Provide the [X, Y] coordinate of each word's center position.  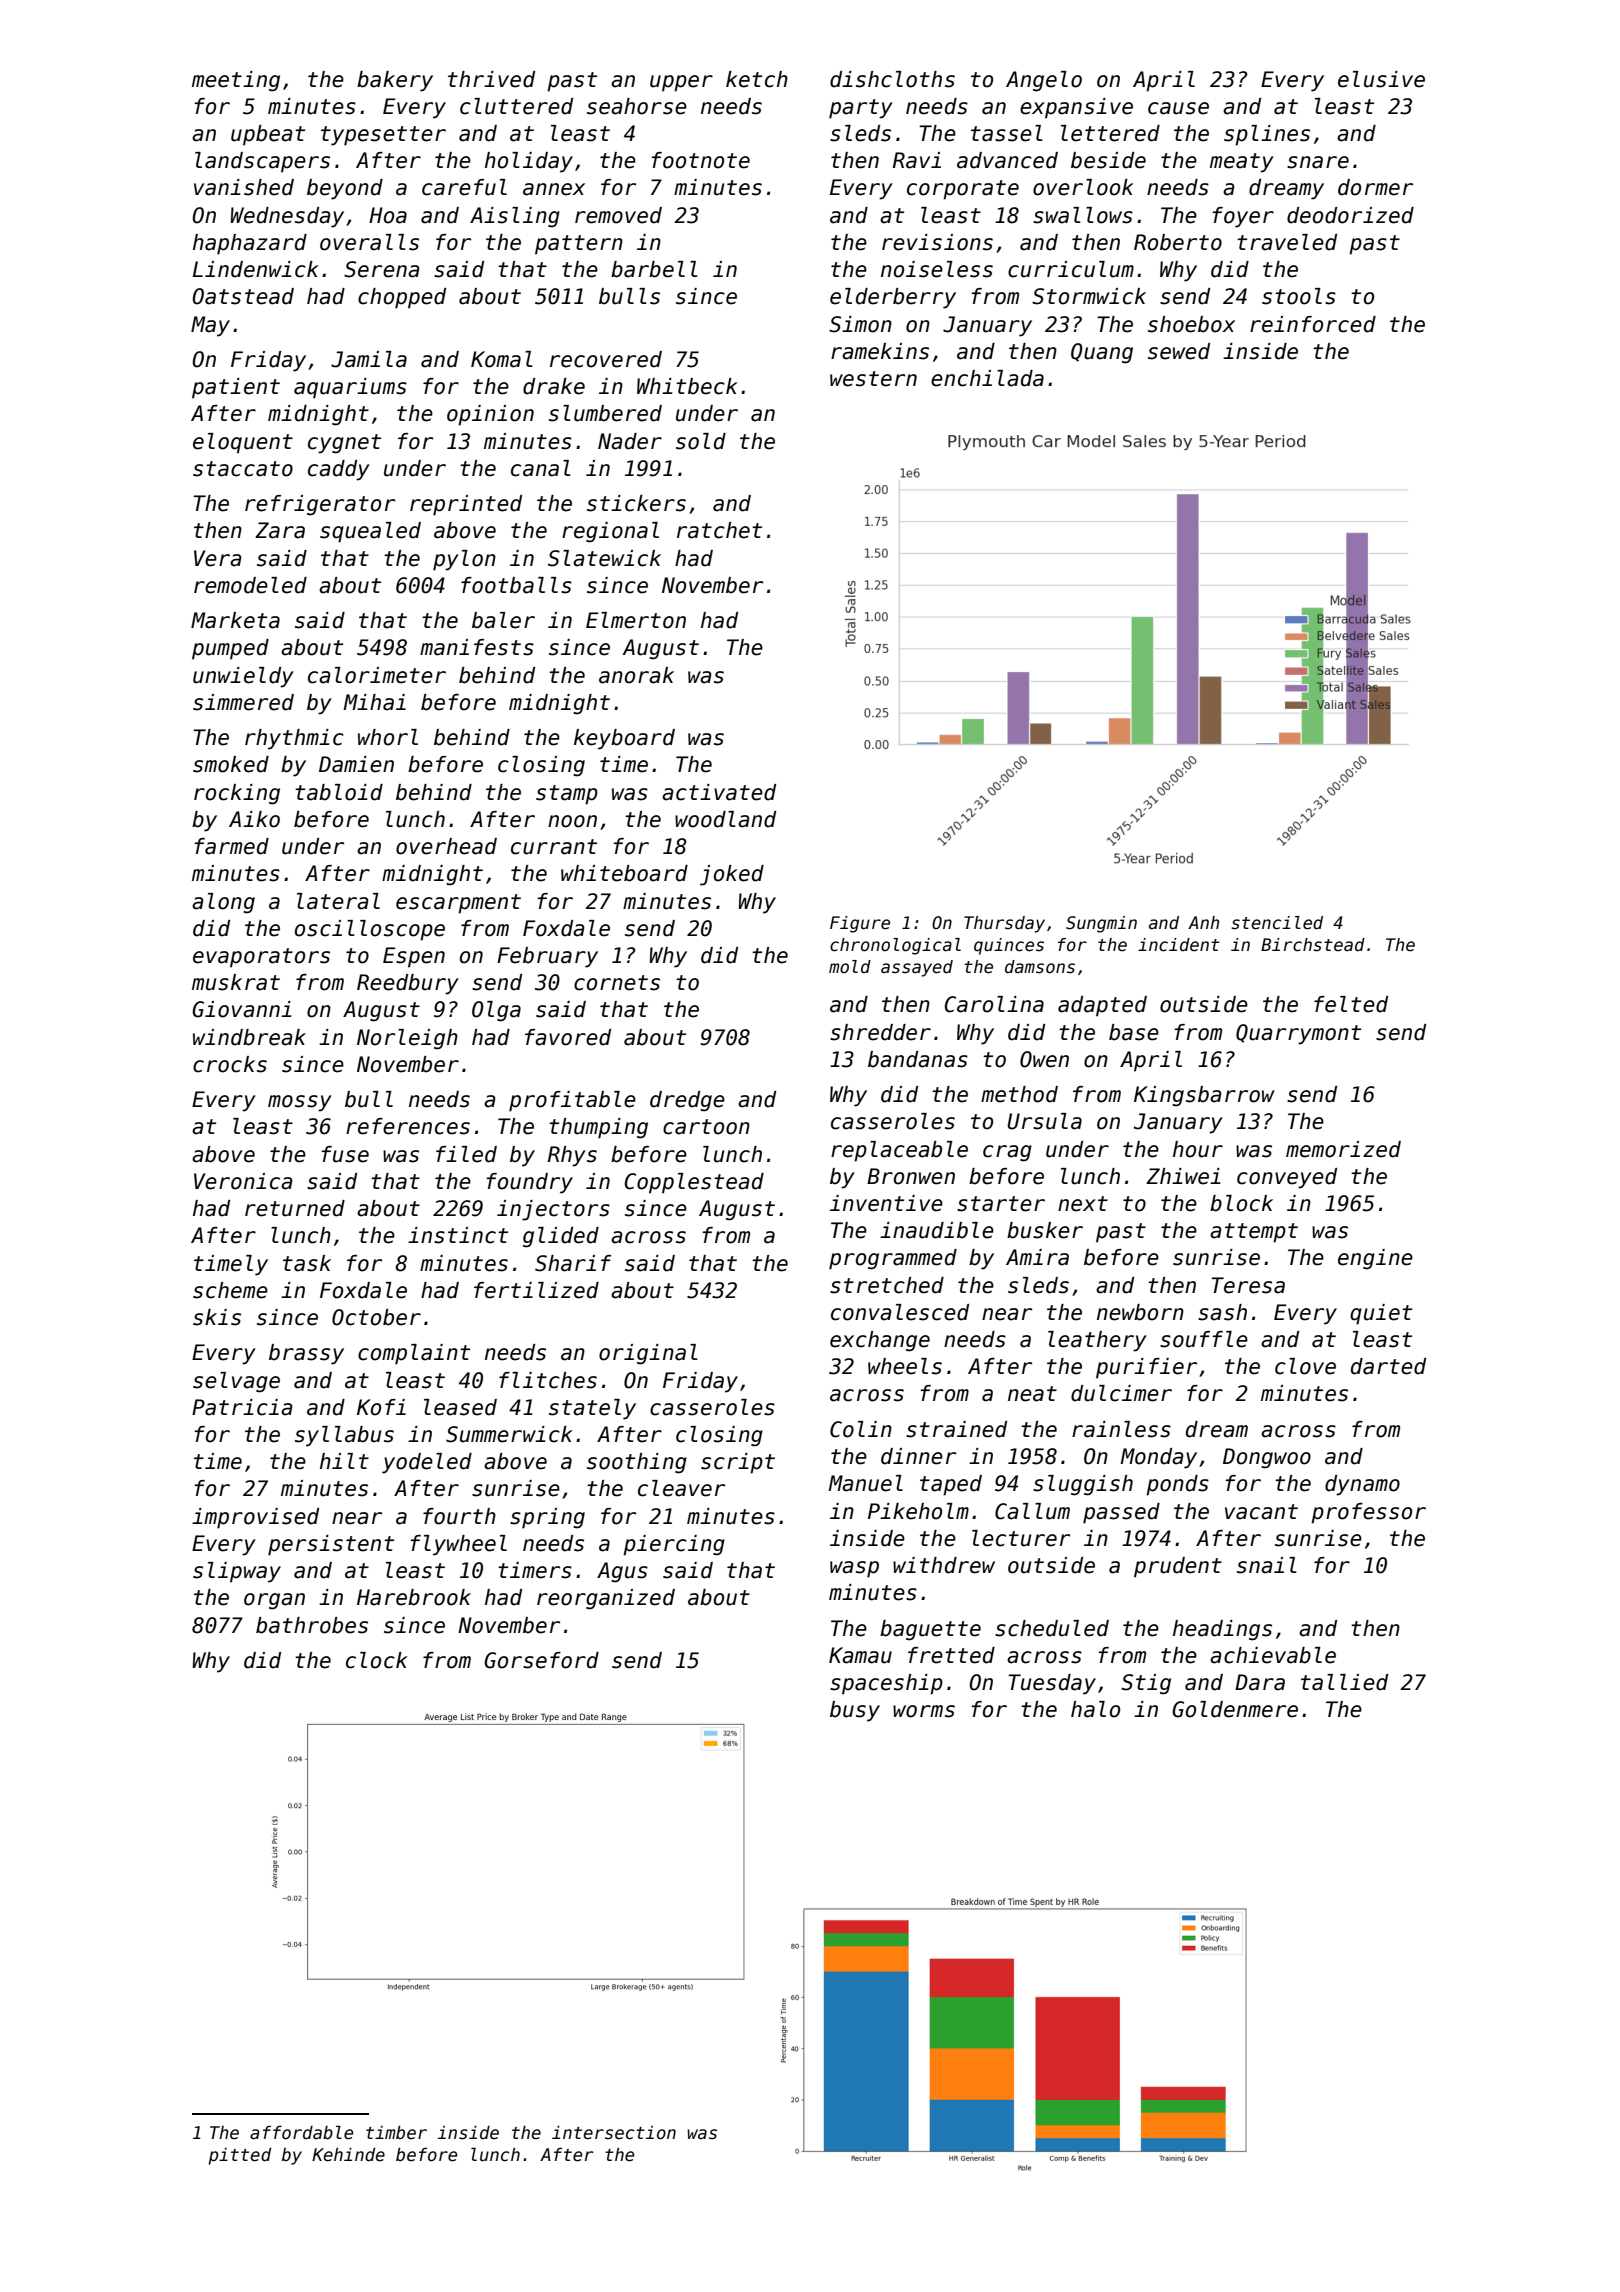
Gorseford [541, 1660]
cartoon [706, 1127]
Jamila [369, 359]
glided [561, 1237]
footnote [700, 160]
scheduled [1052, 1628]
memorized [1343, 1149]
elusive [1381, 79]
